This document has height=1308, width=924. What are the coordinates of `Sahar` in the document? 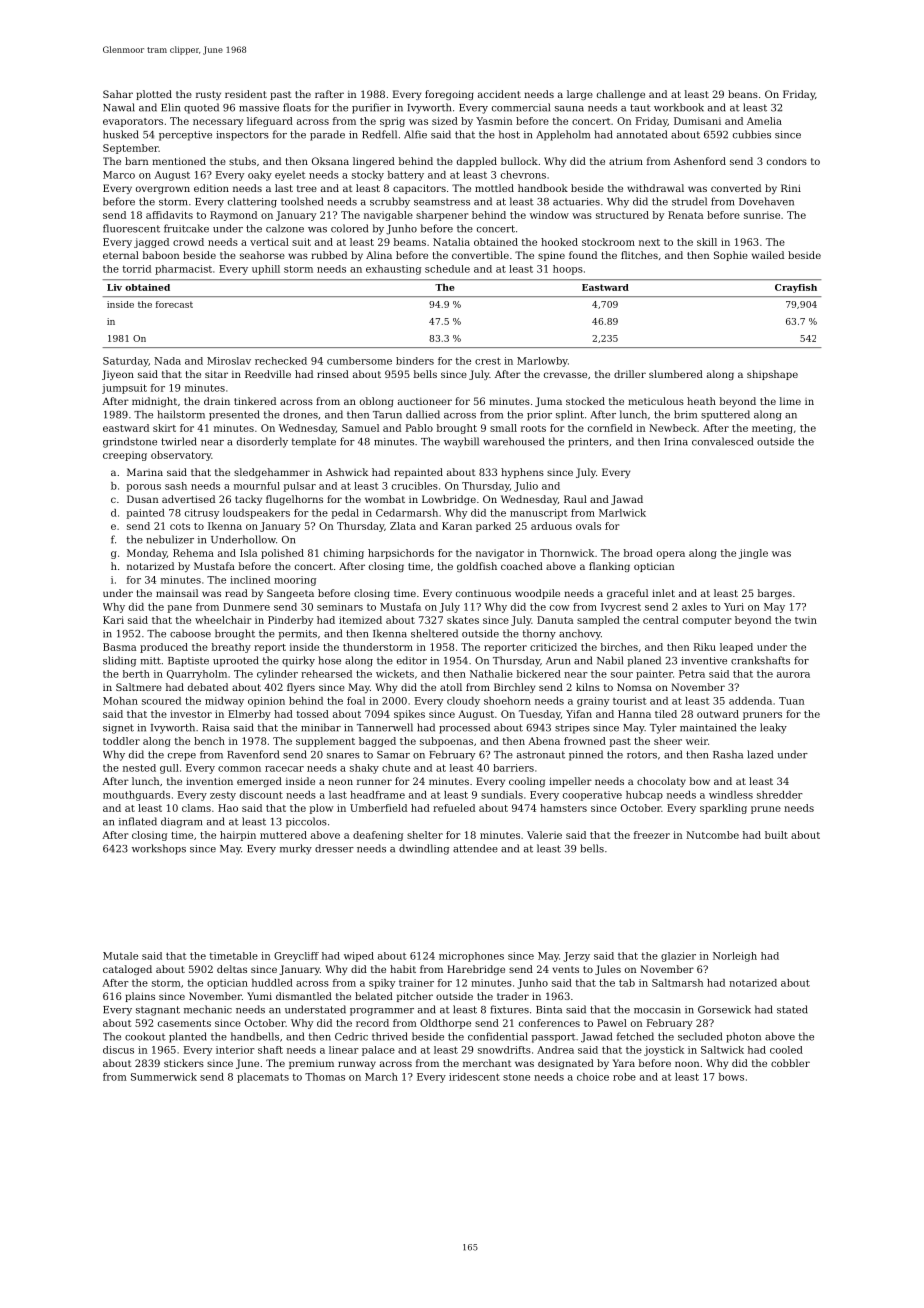 It's located at (118, 94).
